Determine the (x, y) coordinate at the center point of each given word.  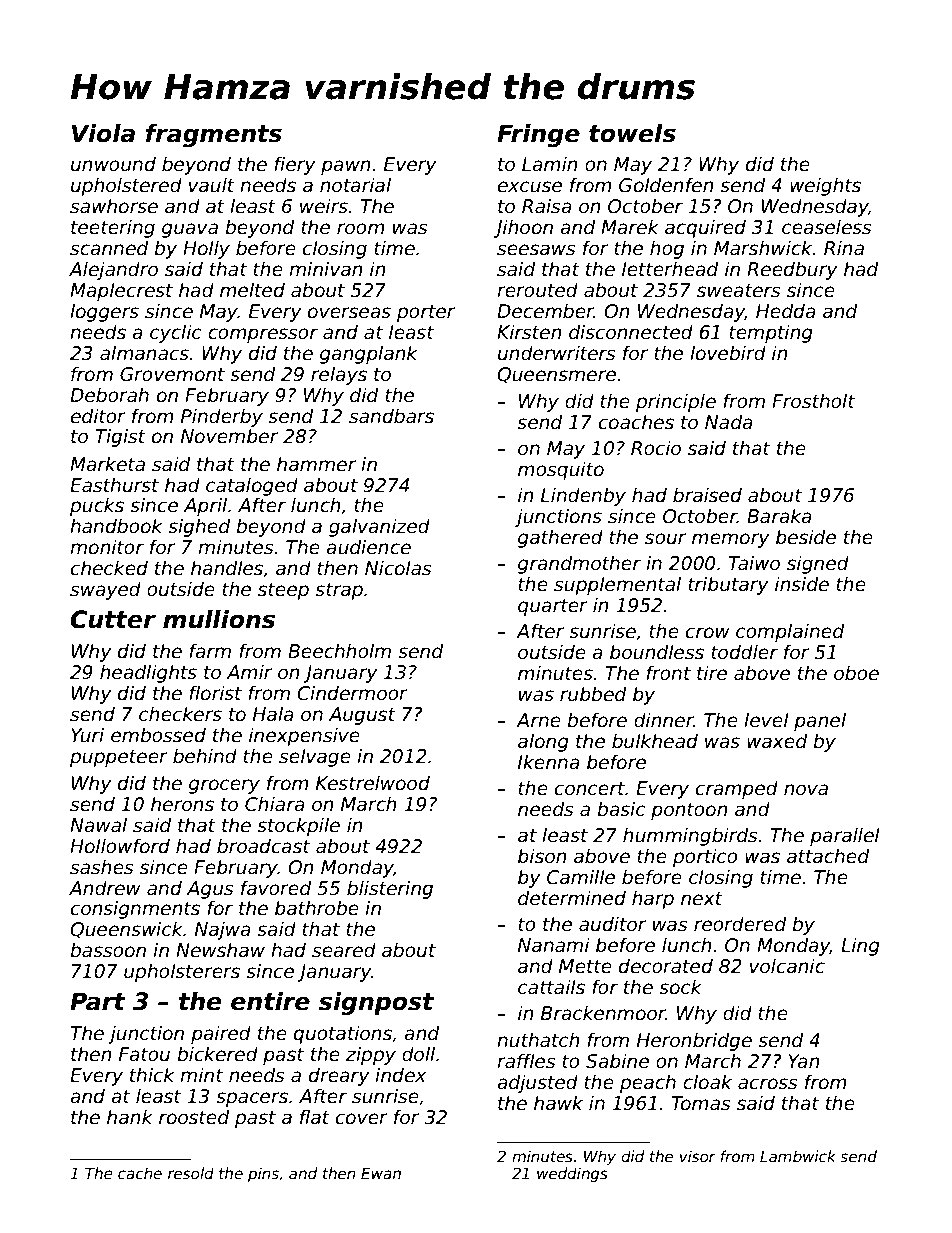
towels (632, 133)
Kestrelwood (373, 783)
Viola (103, 133)
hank (130, 1117)
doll (418, 1054)
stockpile (298, 826)
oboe (856, 673)
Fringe (538, 135)
